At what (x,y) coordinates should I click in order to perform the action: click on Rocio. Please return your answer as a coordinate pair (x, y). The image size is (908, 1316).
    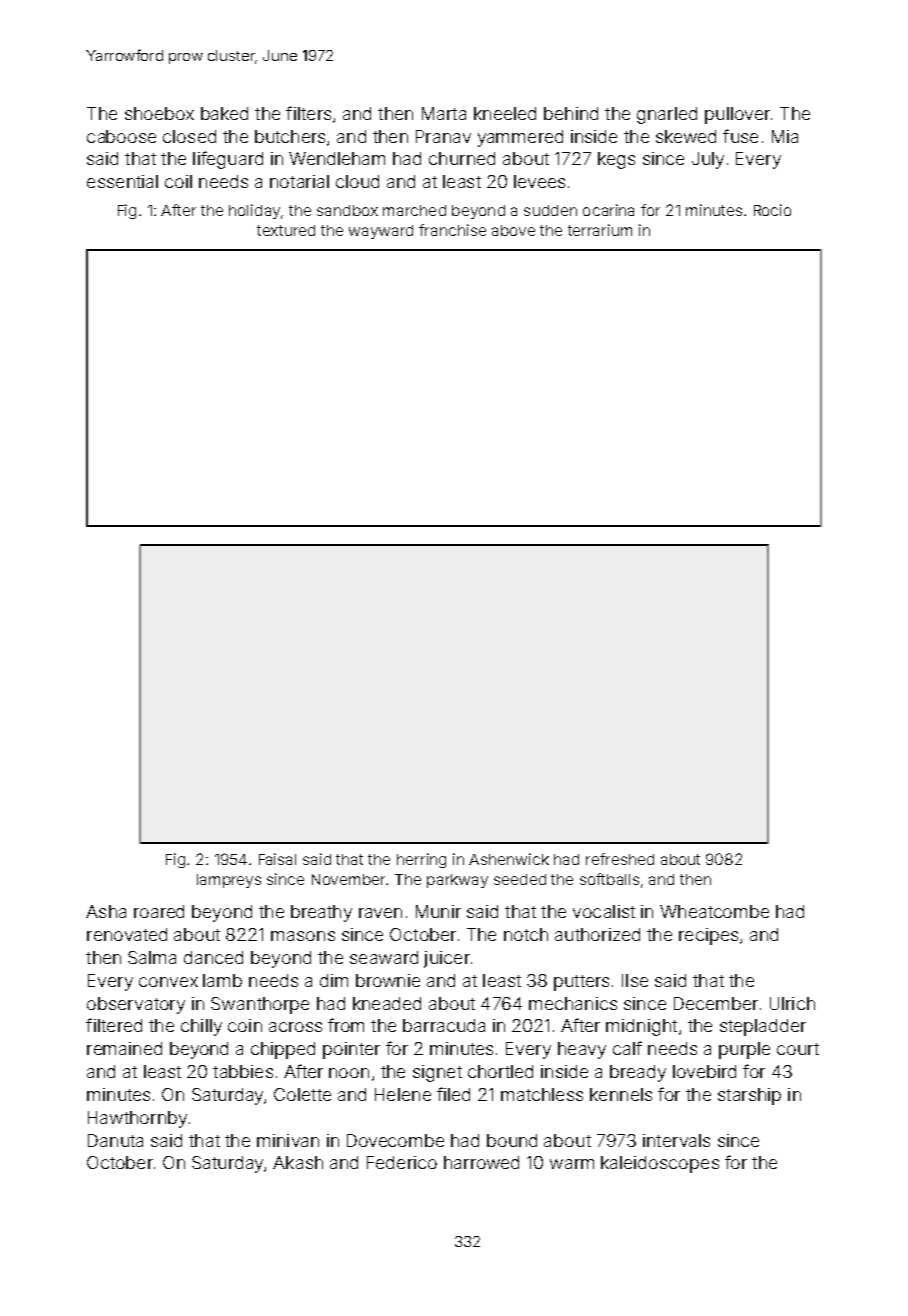
    Looking at the image, I should click on (772, 210).
